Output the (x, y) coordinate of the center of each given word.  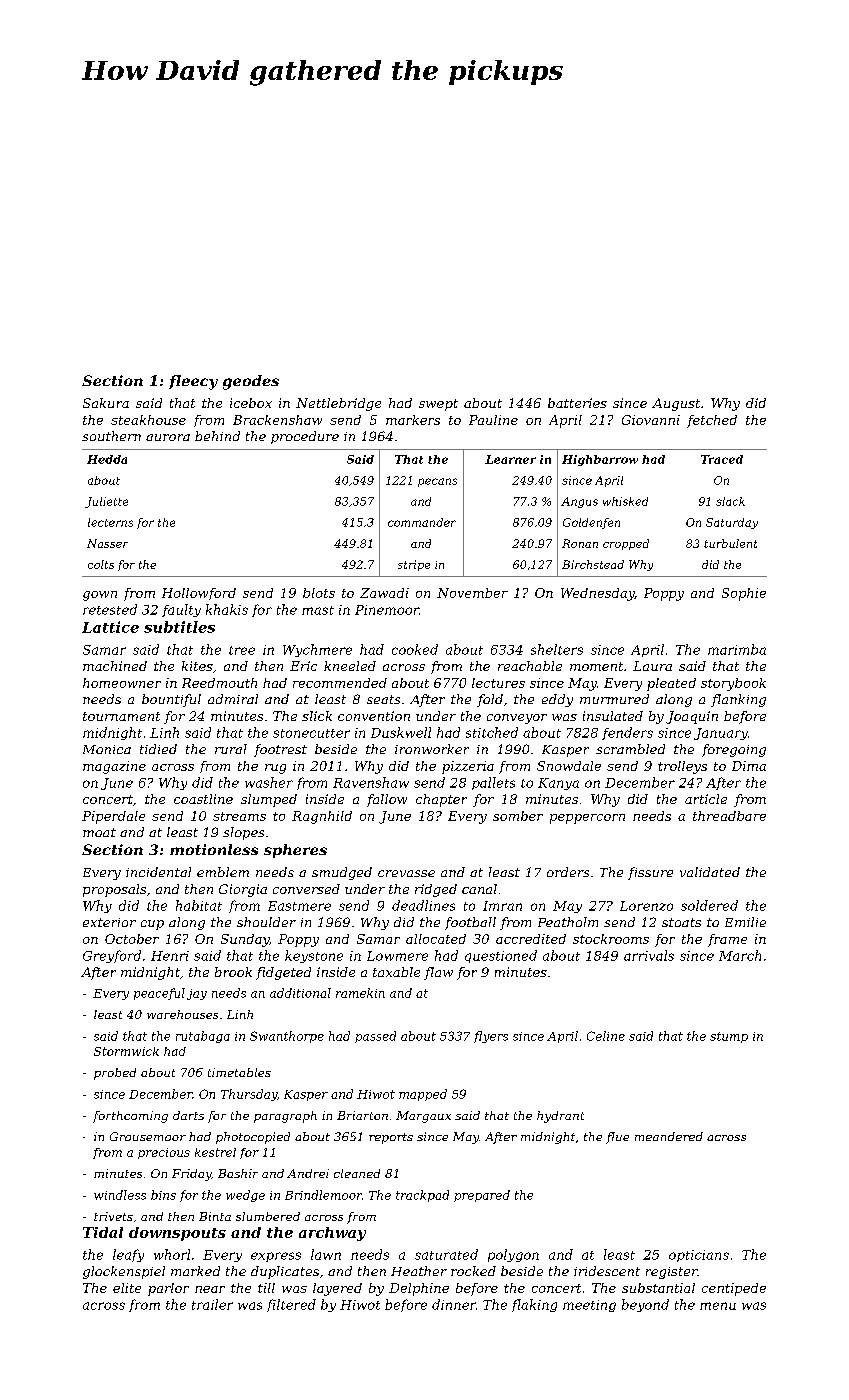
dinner (454, 1304)
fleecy (193, 382)
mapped (423, 1095)
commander (422, 522)
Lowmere (397, 956)
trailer (212, 1304)
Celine (606, 1036)
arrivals (649, 955)
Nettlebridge (338, 404)
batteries (577, 403)
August (676, 404)
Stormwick (126, 1051)
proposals (114, 890)
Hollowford (199, 594)
